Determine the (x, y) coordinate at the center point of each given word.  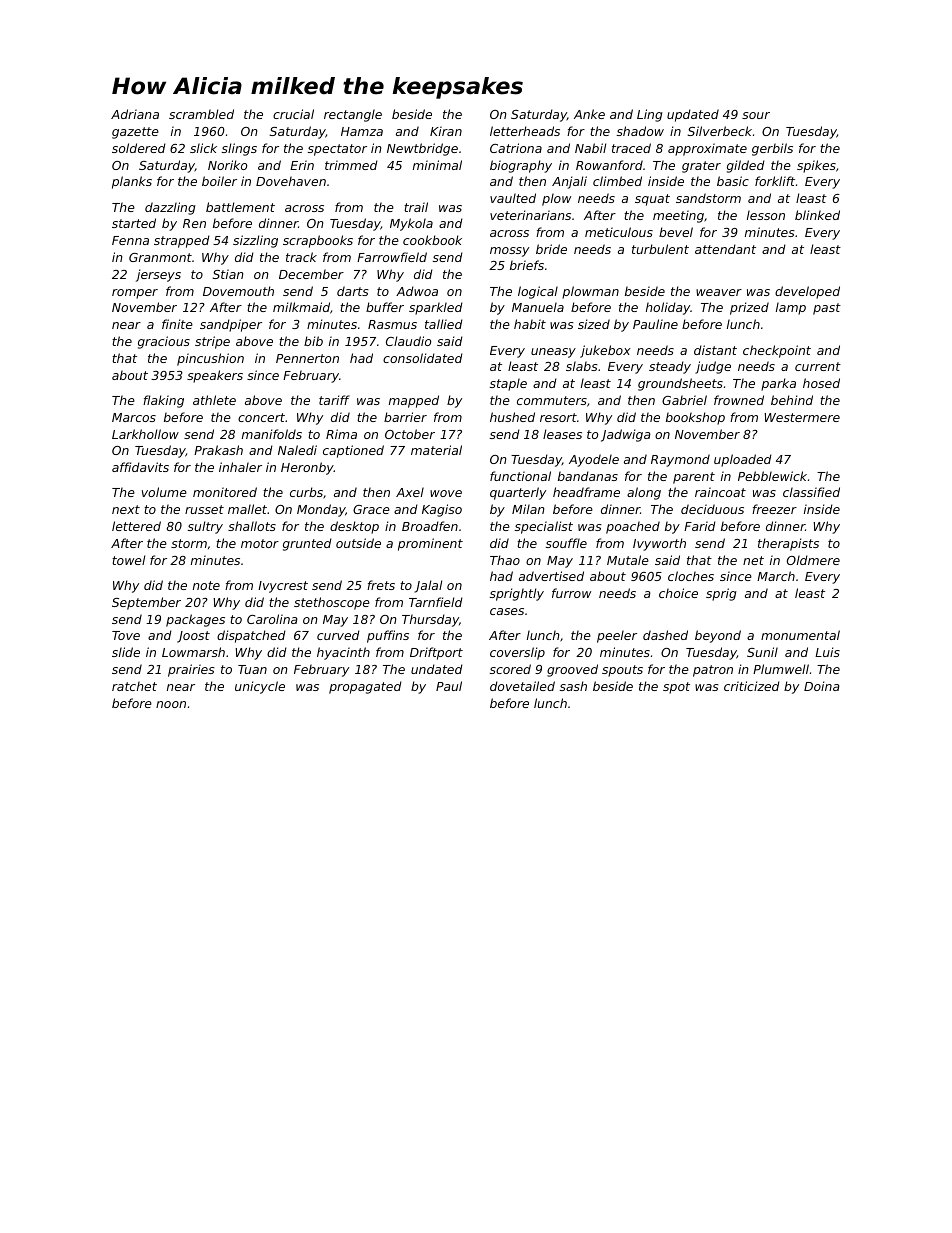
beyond (718, 636)
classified (811, 492)
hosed (821, 383)
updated (693, 115)
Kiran (446, 131)
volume (164, 492)
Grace (371, 509)
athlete (214, 400)
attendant (725, 249)
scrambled (201, 114)
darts (353, 291)
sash (573, 686)
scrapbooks (318, 241)
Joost (193, 637)
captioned (353, 451)
